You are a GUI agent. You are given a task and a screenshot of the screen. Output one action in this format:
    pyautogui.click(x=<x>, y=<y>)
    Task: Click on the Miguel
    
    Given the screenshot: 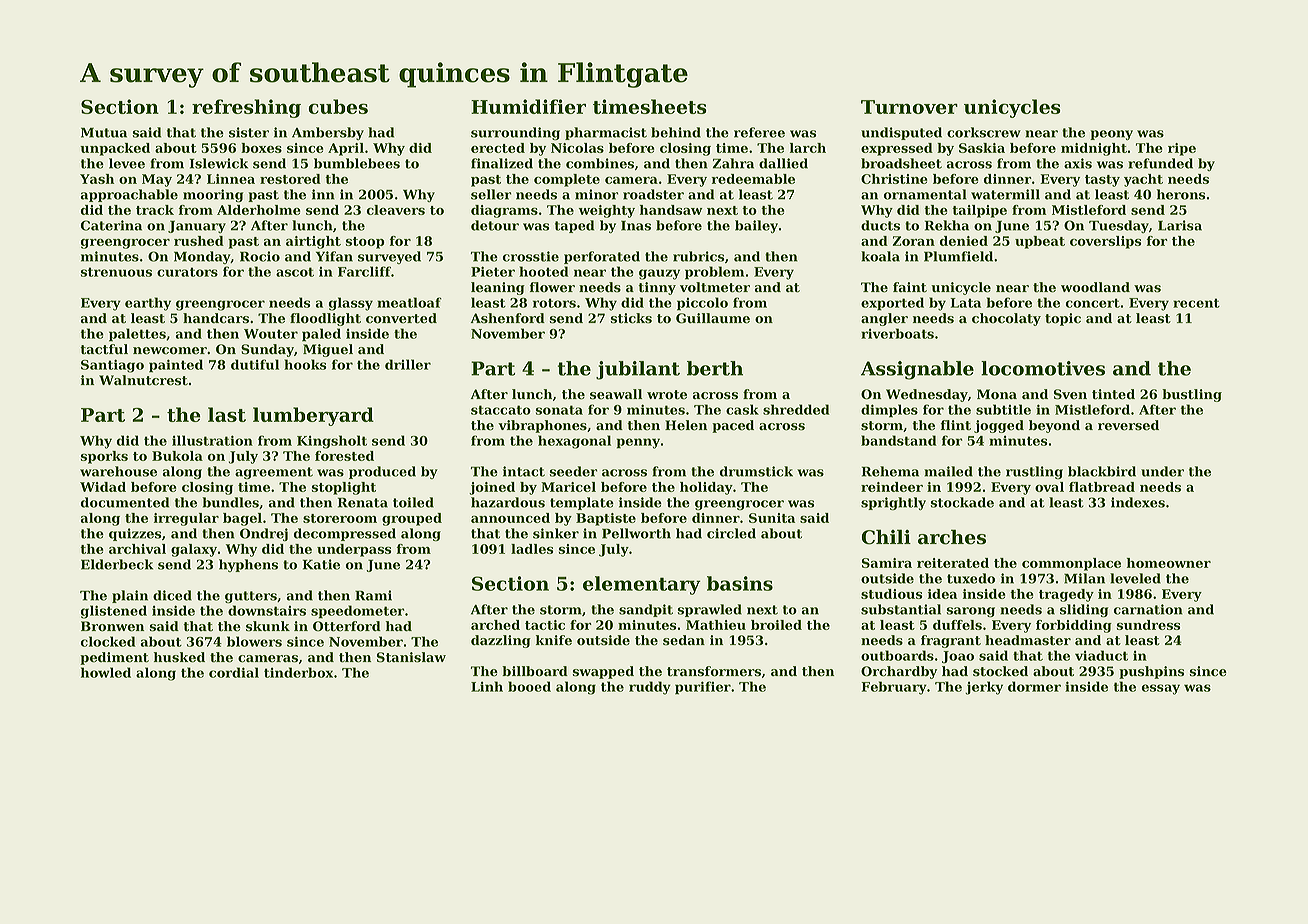 What is the action you would take?
    pyautogui.click(x=328, y=350)
